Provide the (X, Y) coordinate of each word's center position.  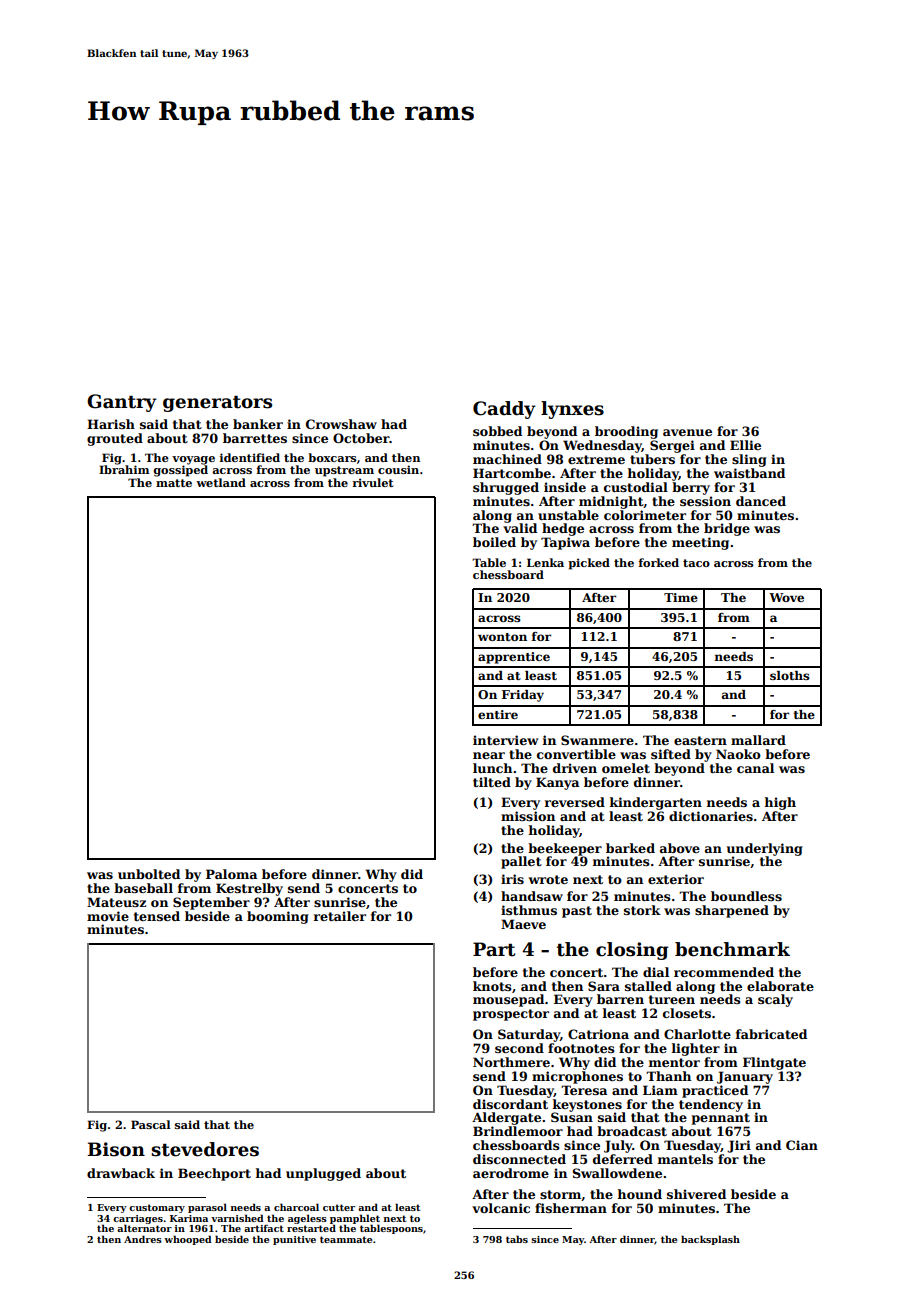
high (780, 803)
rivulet (373, 482)
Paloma (231, 874)
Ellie (745, 445)
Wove (786, 597)
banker (258, 424)
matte (174, 483)
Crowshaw (341, 424)
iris (512, 879)
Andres (143, 1239)
